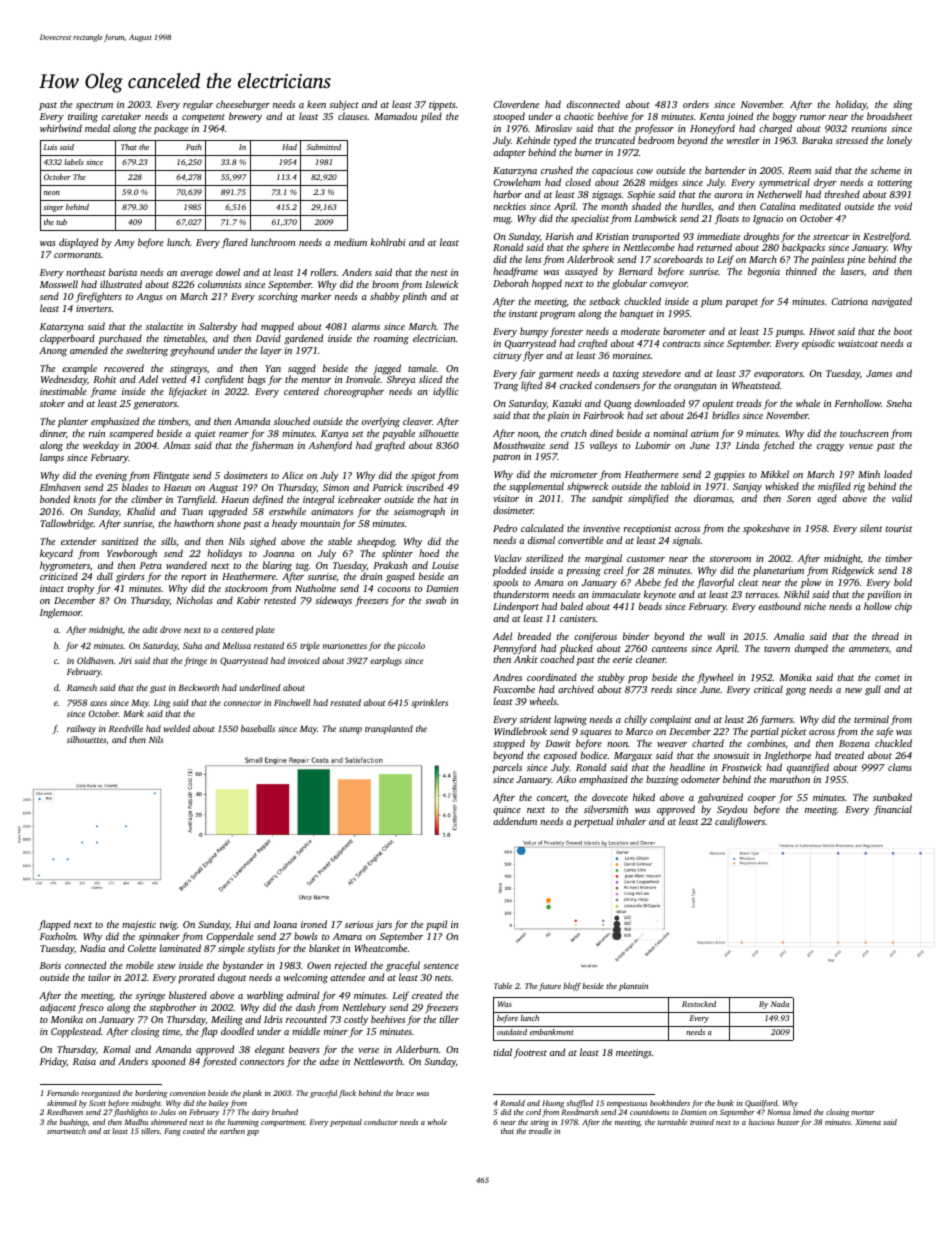 The image size is (952, 1233). I want to click on stoker, so click(52, 403).
